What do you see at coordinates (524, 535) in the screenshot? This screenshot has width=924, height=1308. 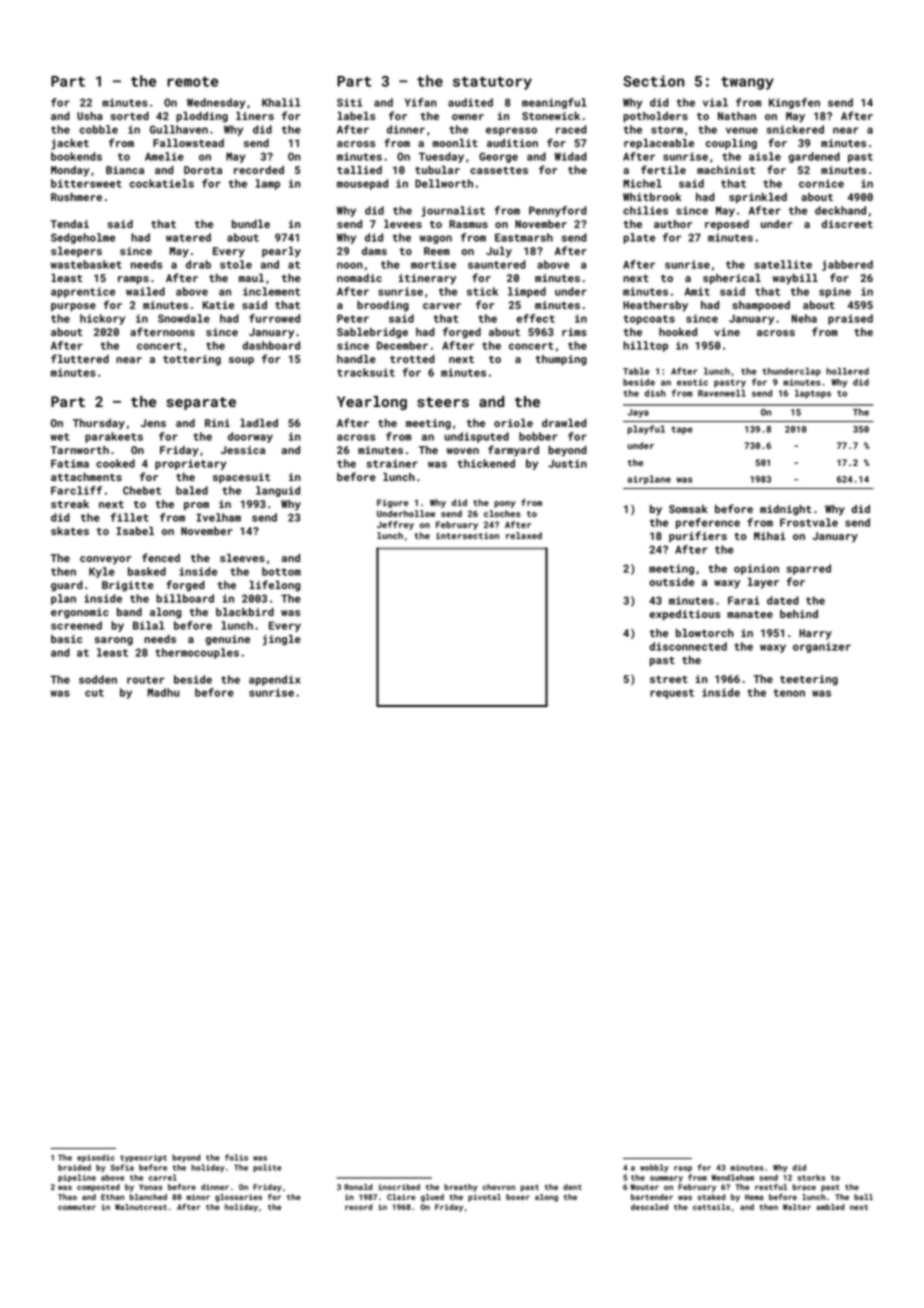 I see `relaxed` at bounding box center [524, 535].
